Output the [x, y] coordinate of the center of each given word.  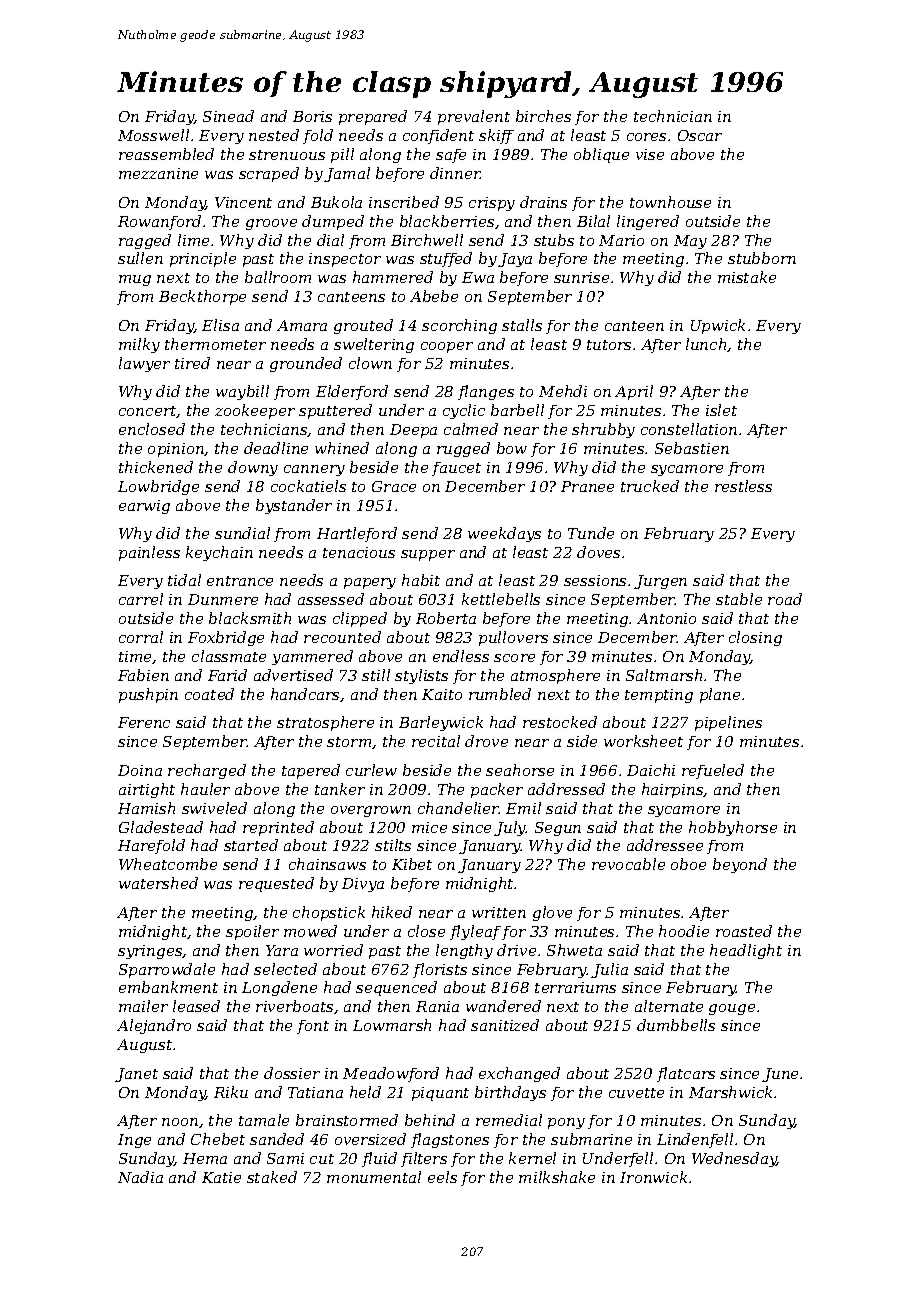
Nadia [140, 1177]
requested [276, 884]
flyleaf [475, 932]
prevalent [474, 117]
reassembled [166, 154]
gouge [732, 1009]
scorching [459, 326]
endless [461, 656]
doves [598, 552]
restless [743, 486]
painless [149, 553]
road [785, 599]
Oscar [700, 135]
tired [192, 363]
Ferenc [144, 722]
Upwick [718, 326]
